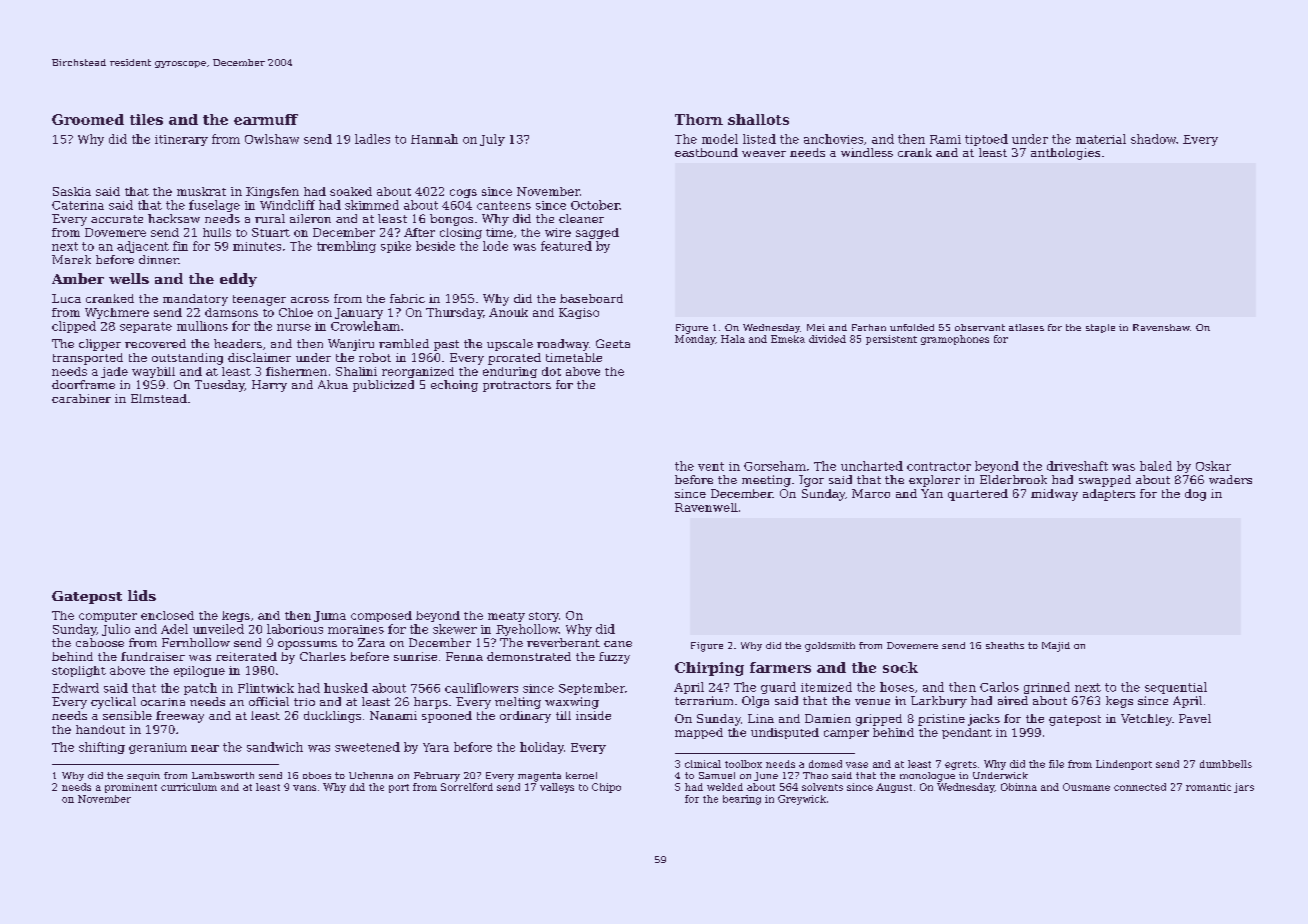 The width and height of the screenshot is (1308, 924). I want to click on anthologies, so click(1065, 154).
